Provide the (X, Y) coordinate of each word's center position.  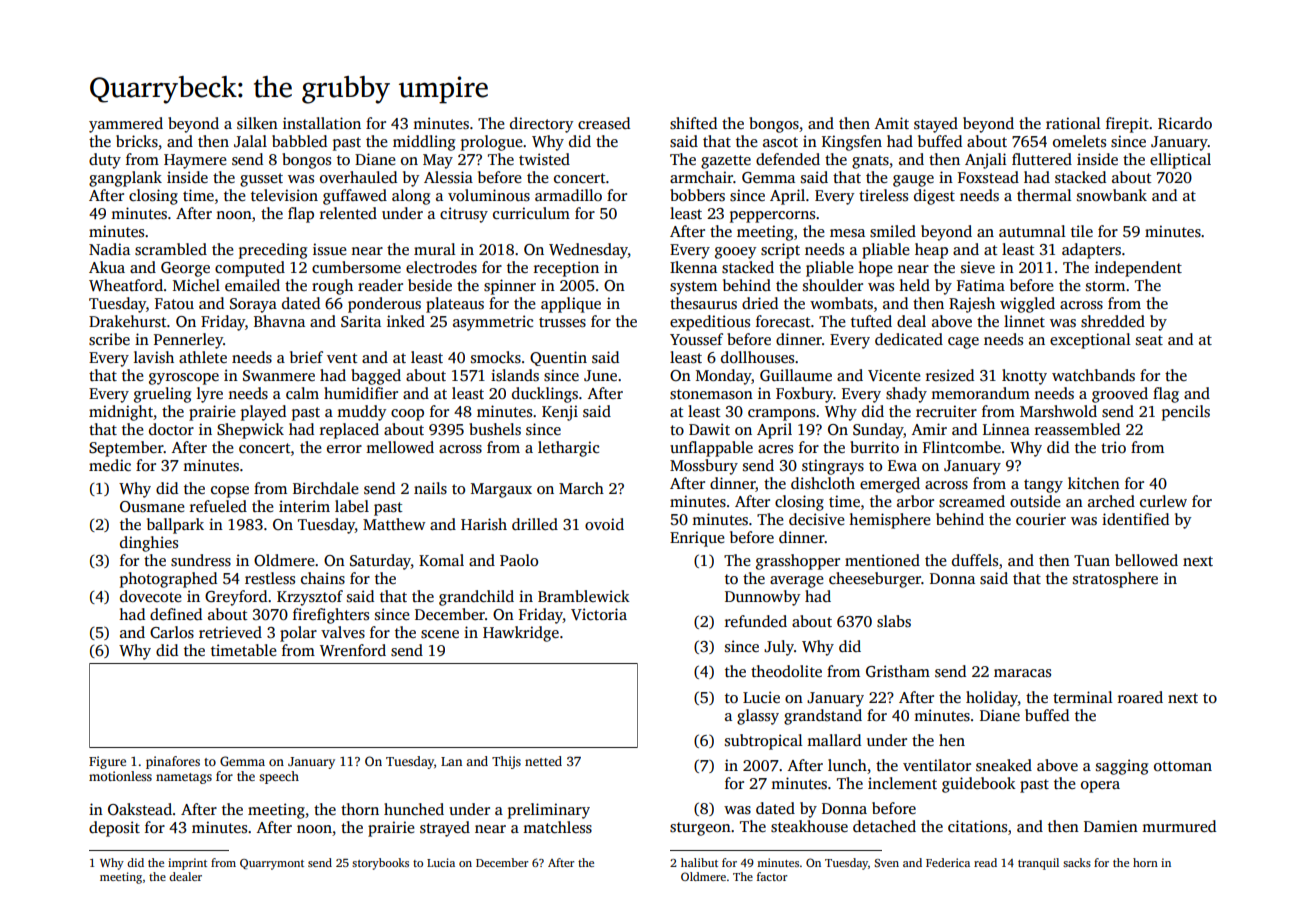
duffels (975, 560)
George (185, 269)
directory (541, 125)
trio (1113, 447)
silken (257, 123)
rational (1073, 123)
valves (343, 632)
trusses (562, 322)
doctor (171, 429)
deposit (114, 829)
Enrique (697, 539)
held (914, 285)
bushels (495, 429)
